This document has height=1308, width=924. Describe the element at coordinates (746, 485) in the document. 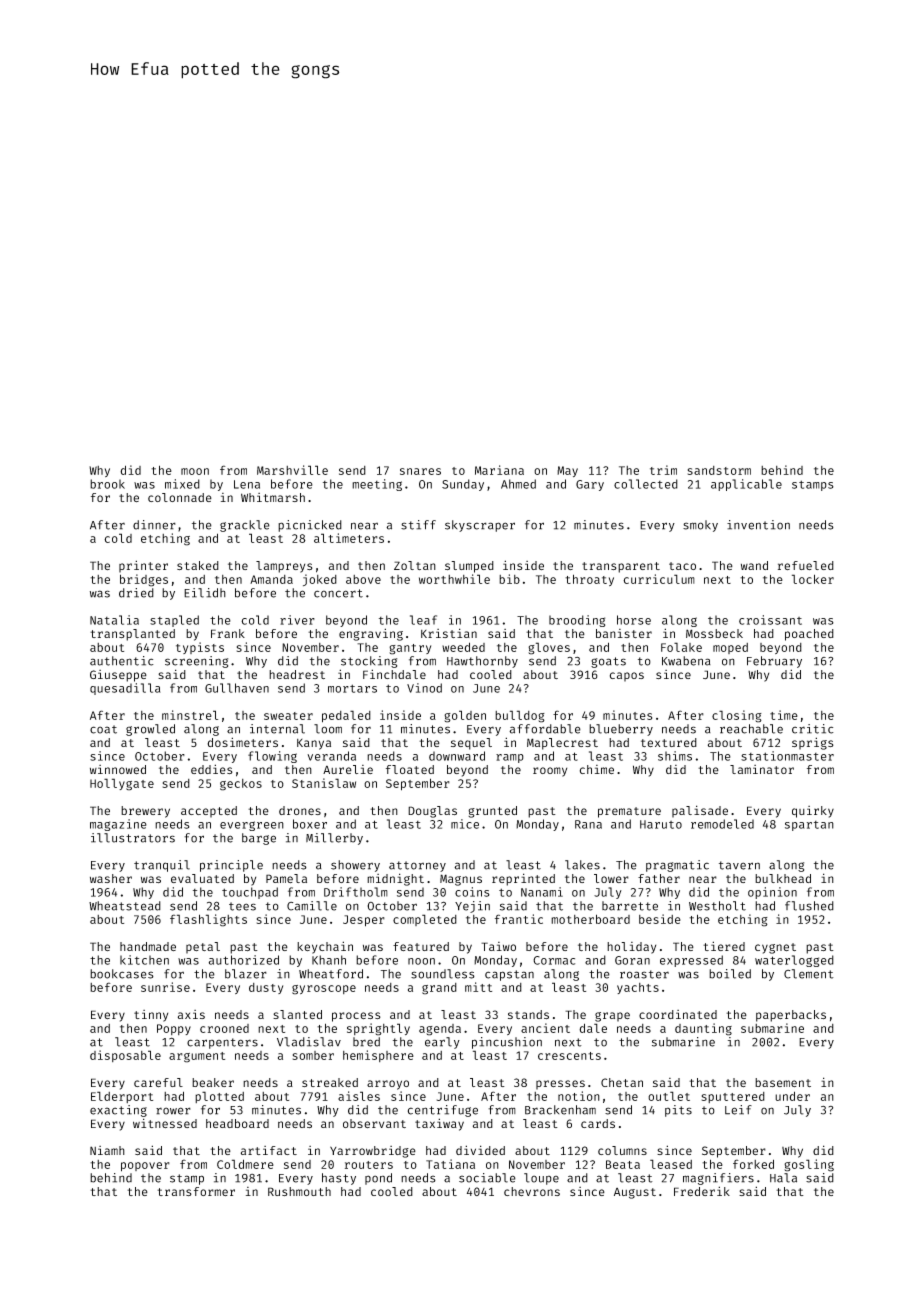

I see `applicable` at that location.
